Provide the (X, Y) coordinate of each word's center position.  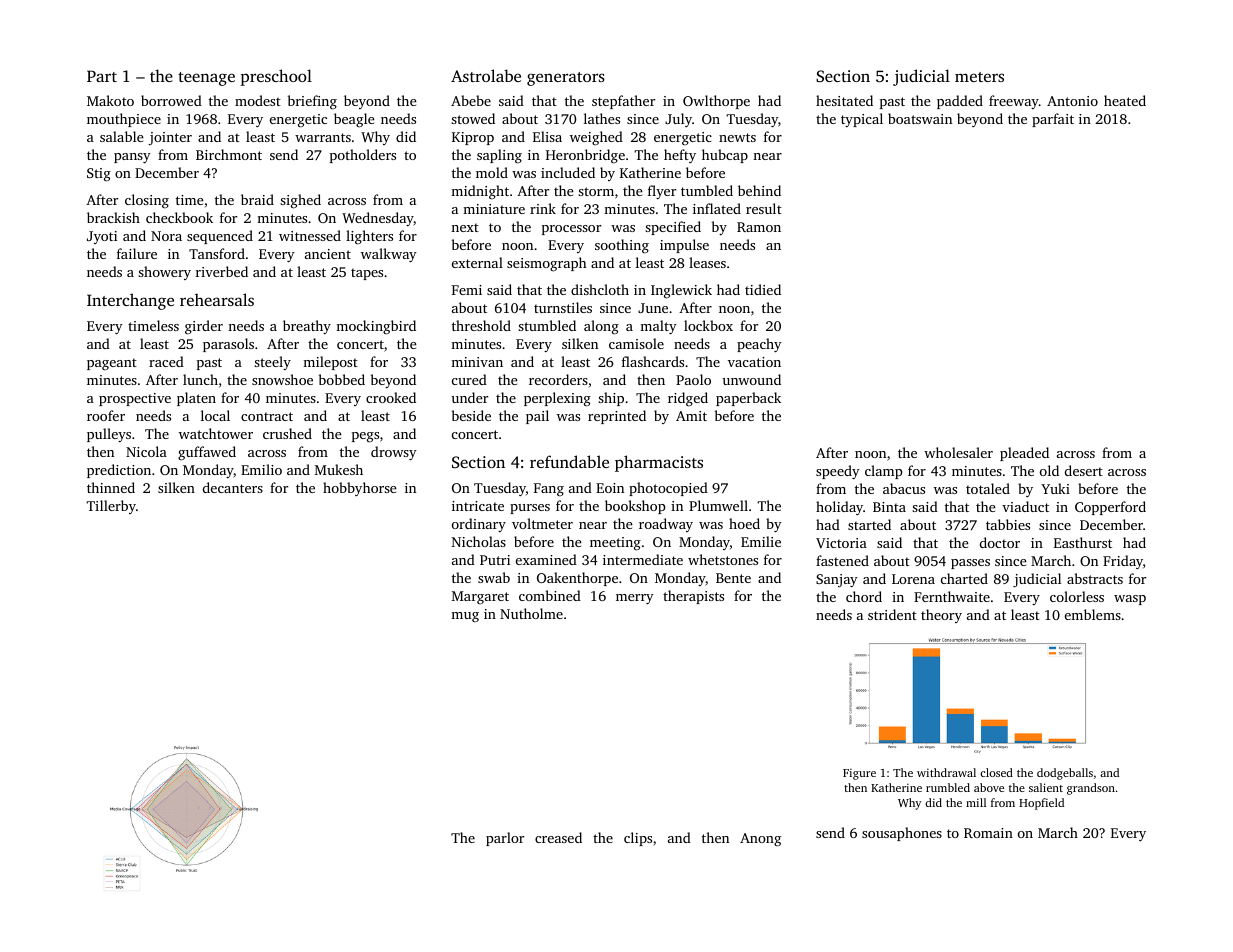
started (869, 524)
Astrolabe (486, 75)
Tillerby (111, 507)
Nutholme (531, 613)
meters (979, 77)
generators (566, 79)
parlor (505, 839)
